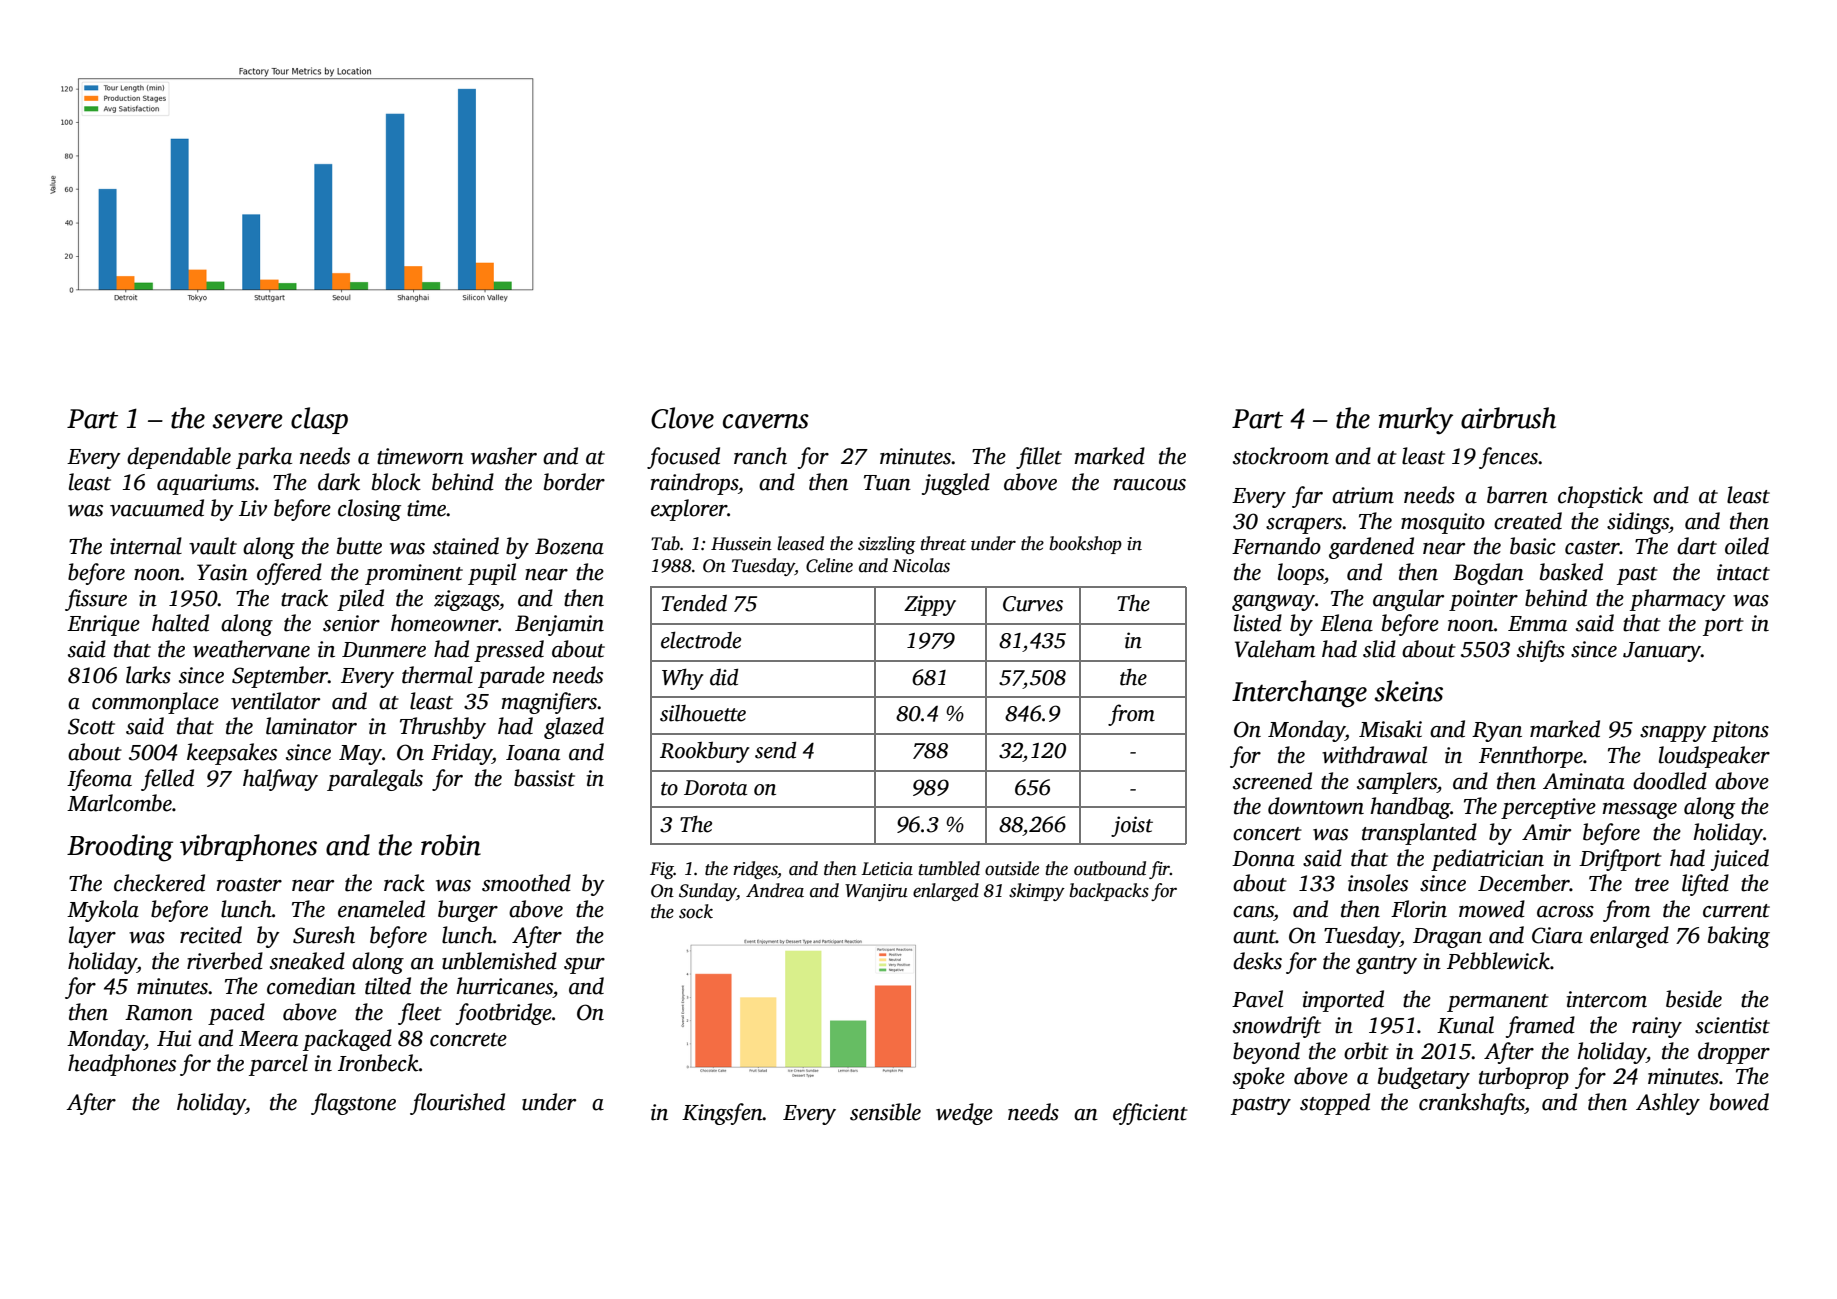 Image resolution: width=1837 pixels, height=1299 pixels. I want to click on clasp, so click(319, 420).
